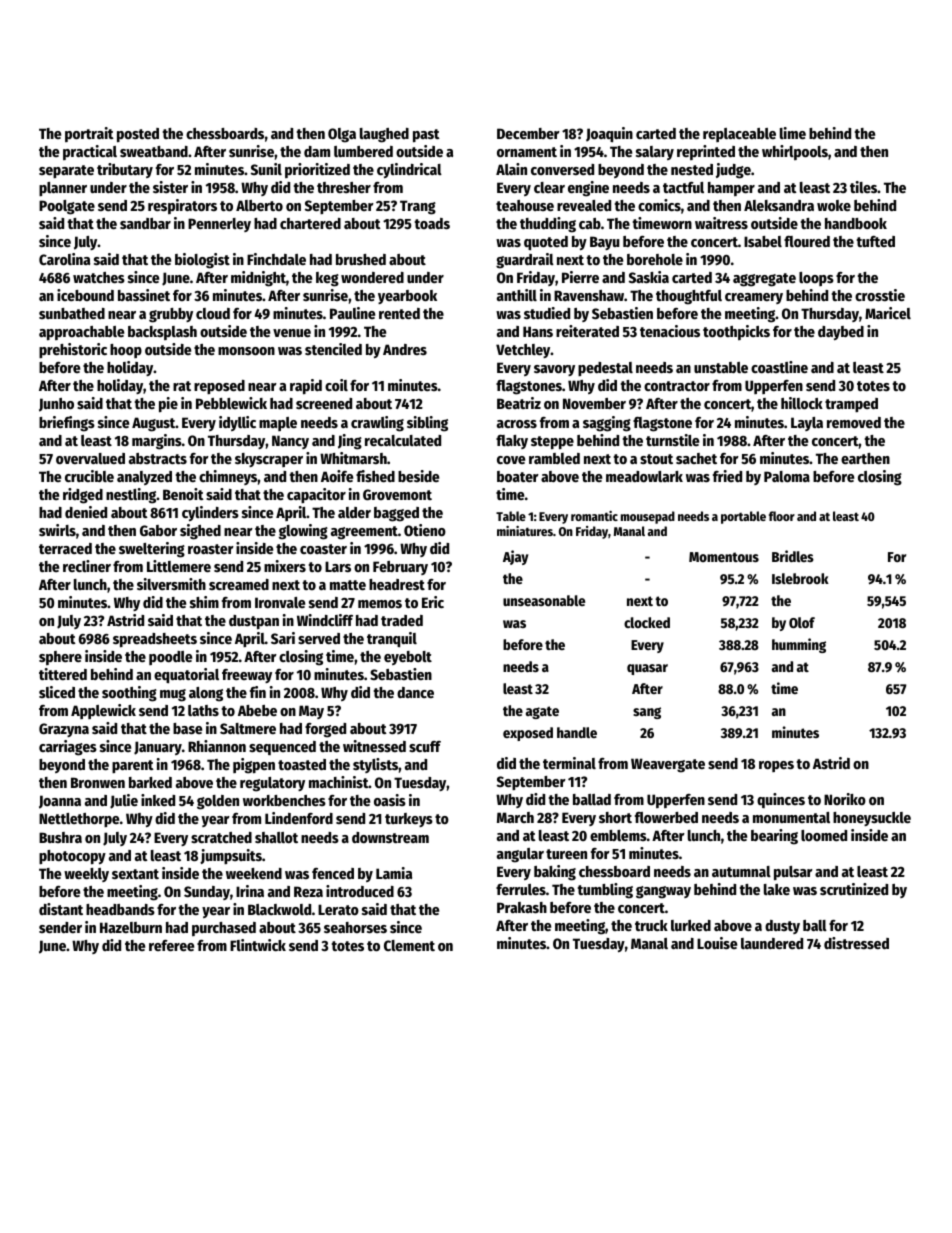  Describe the element at coordinates (426, 136) in the document. I see `past` at that location.
